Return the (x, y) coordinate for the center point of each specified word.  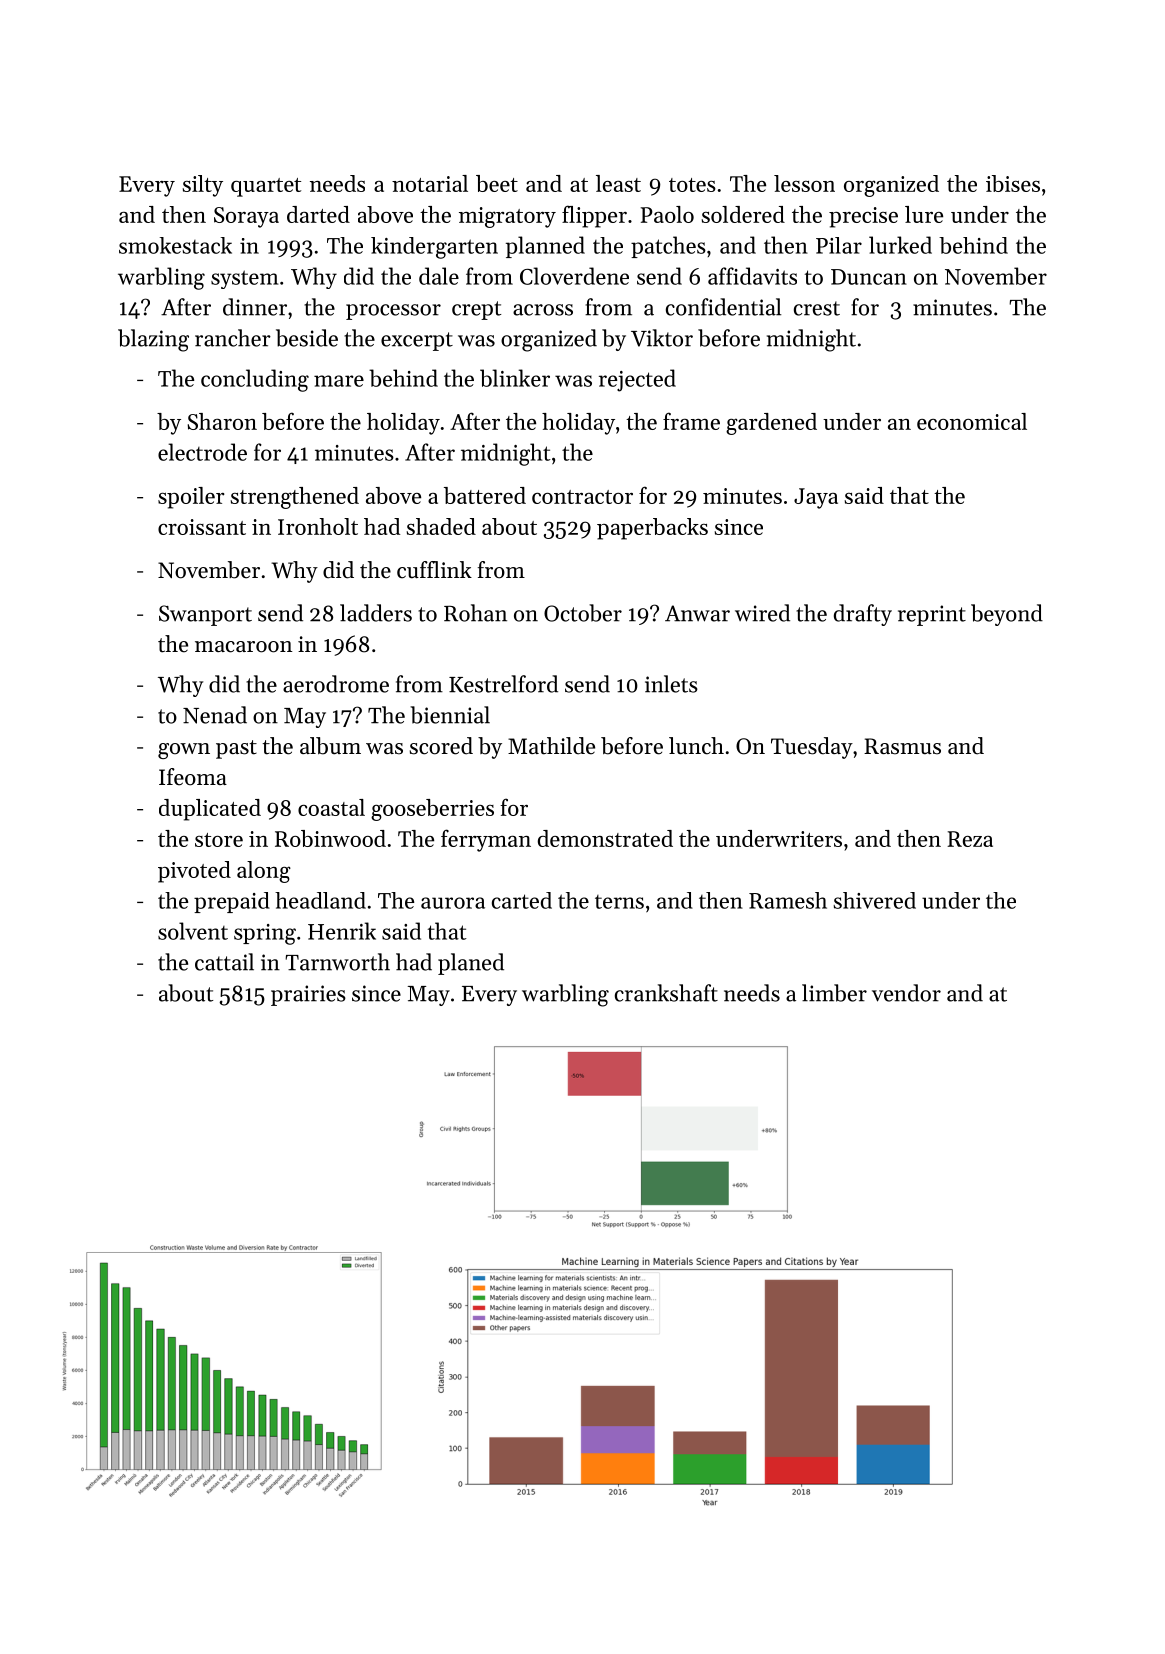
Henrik (342, 931)
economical (972, 421)
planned (545, 247)
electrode (202, 452)
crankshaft (666, 993)
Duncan (869, 277)
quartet (266, 187)
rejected (637, 380)
